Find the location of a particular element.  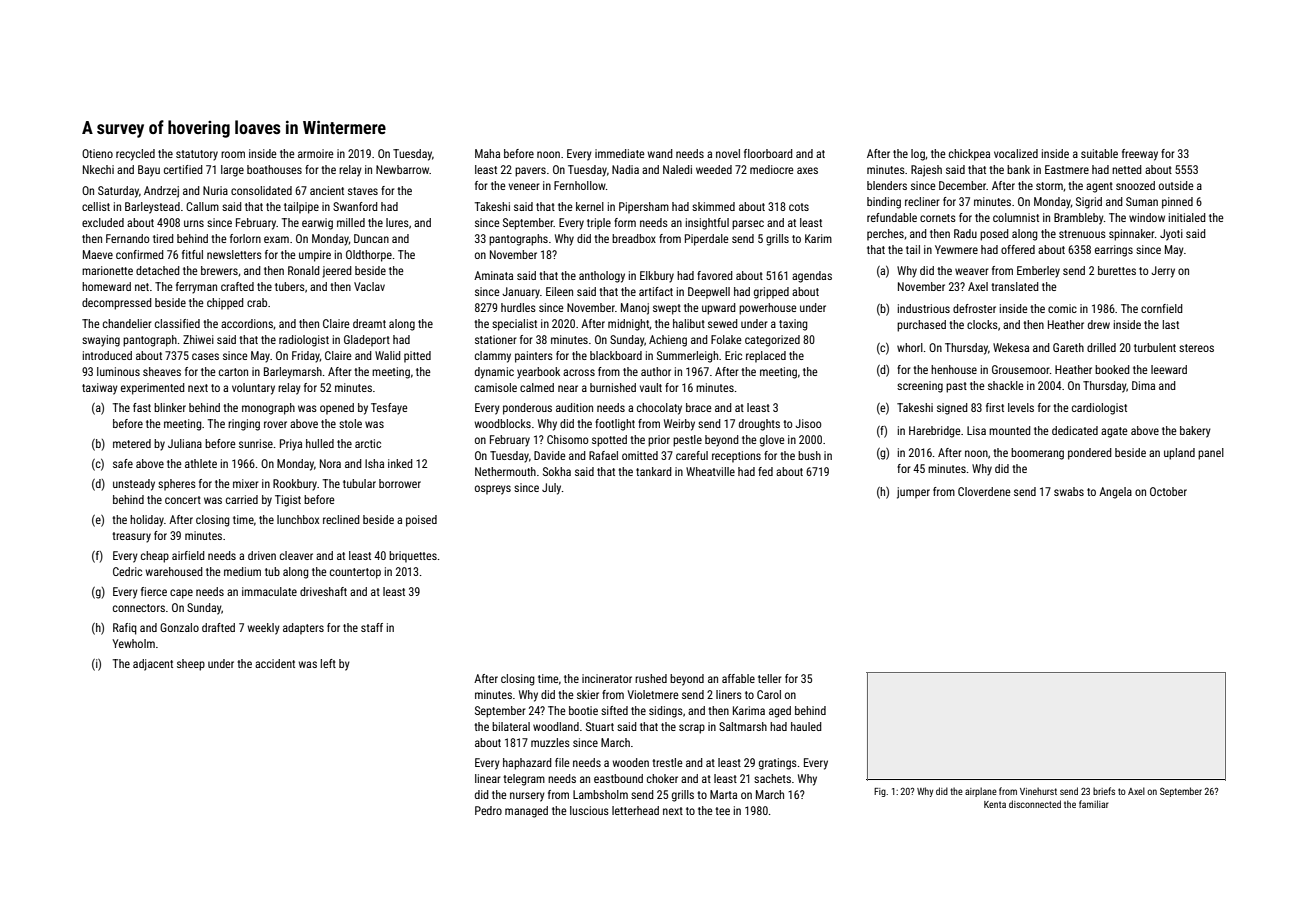

Jyoti is located at coordinates (1171, 235).
